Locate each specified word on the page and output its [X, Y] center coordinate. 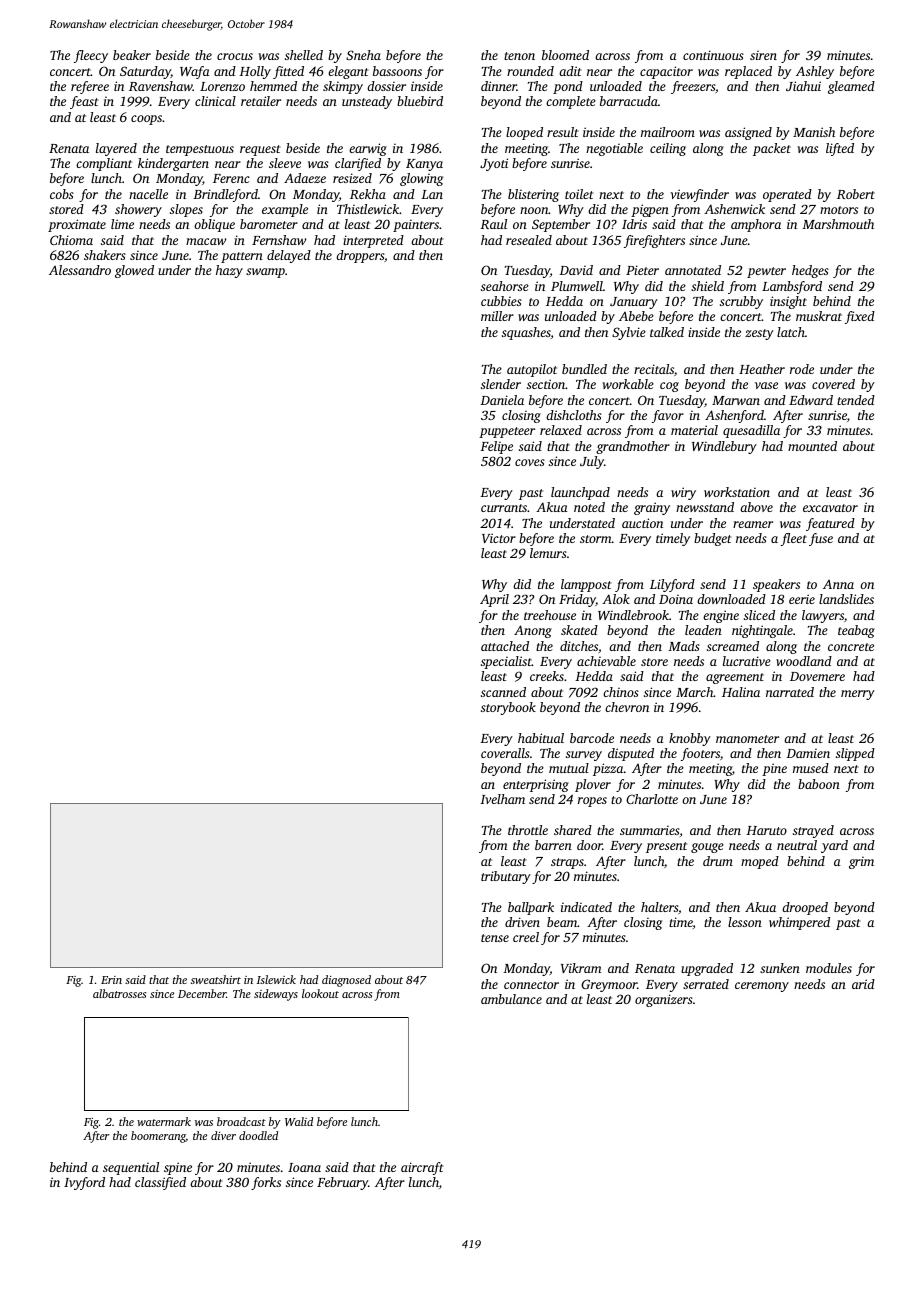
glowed [134, 271]
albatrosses [119, 993]
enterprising [536, 785]
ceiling [668, 149]
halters [659, 907]
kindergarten [173, 164]
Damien [808, 753]
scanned [503, 692]
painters [416, 225]
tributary [506, 877]
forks [266, 1183]
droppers [360, 256]
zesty [759, 334]
